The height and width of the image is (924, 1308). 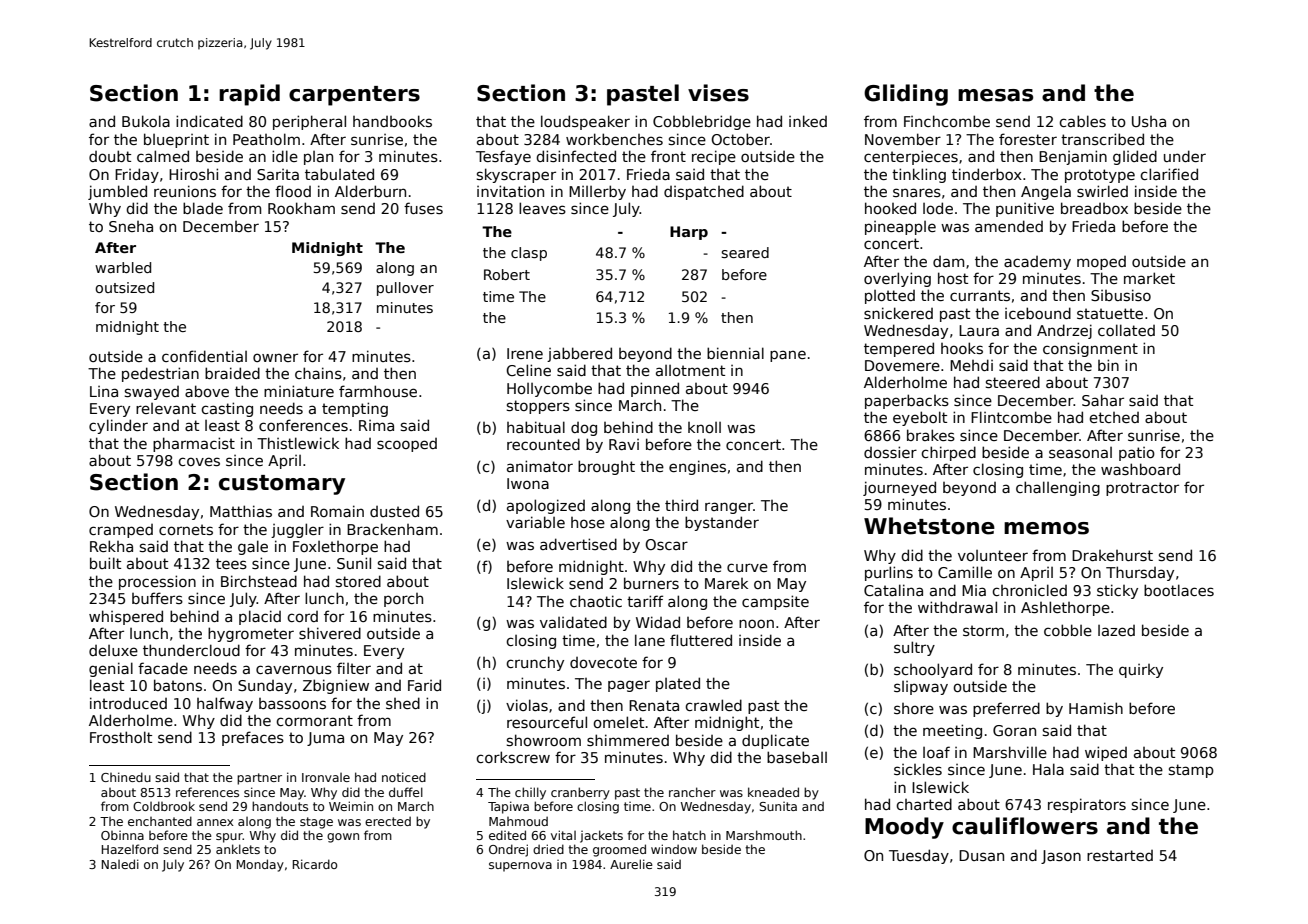 What do you see at coordinates (354, 96) in the image?
I see `carpenters` at bounding box center [354, 96].
